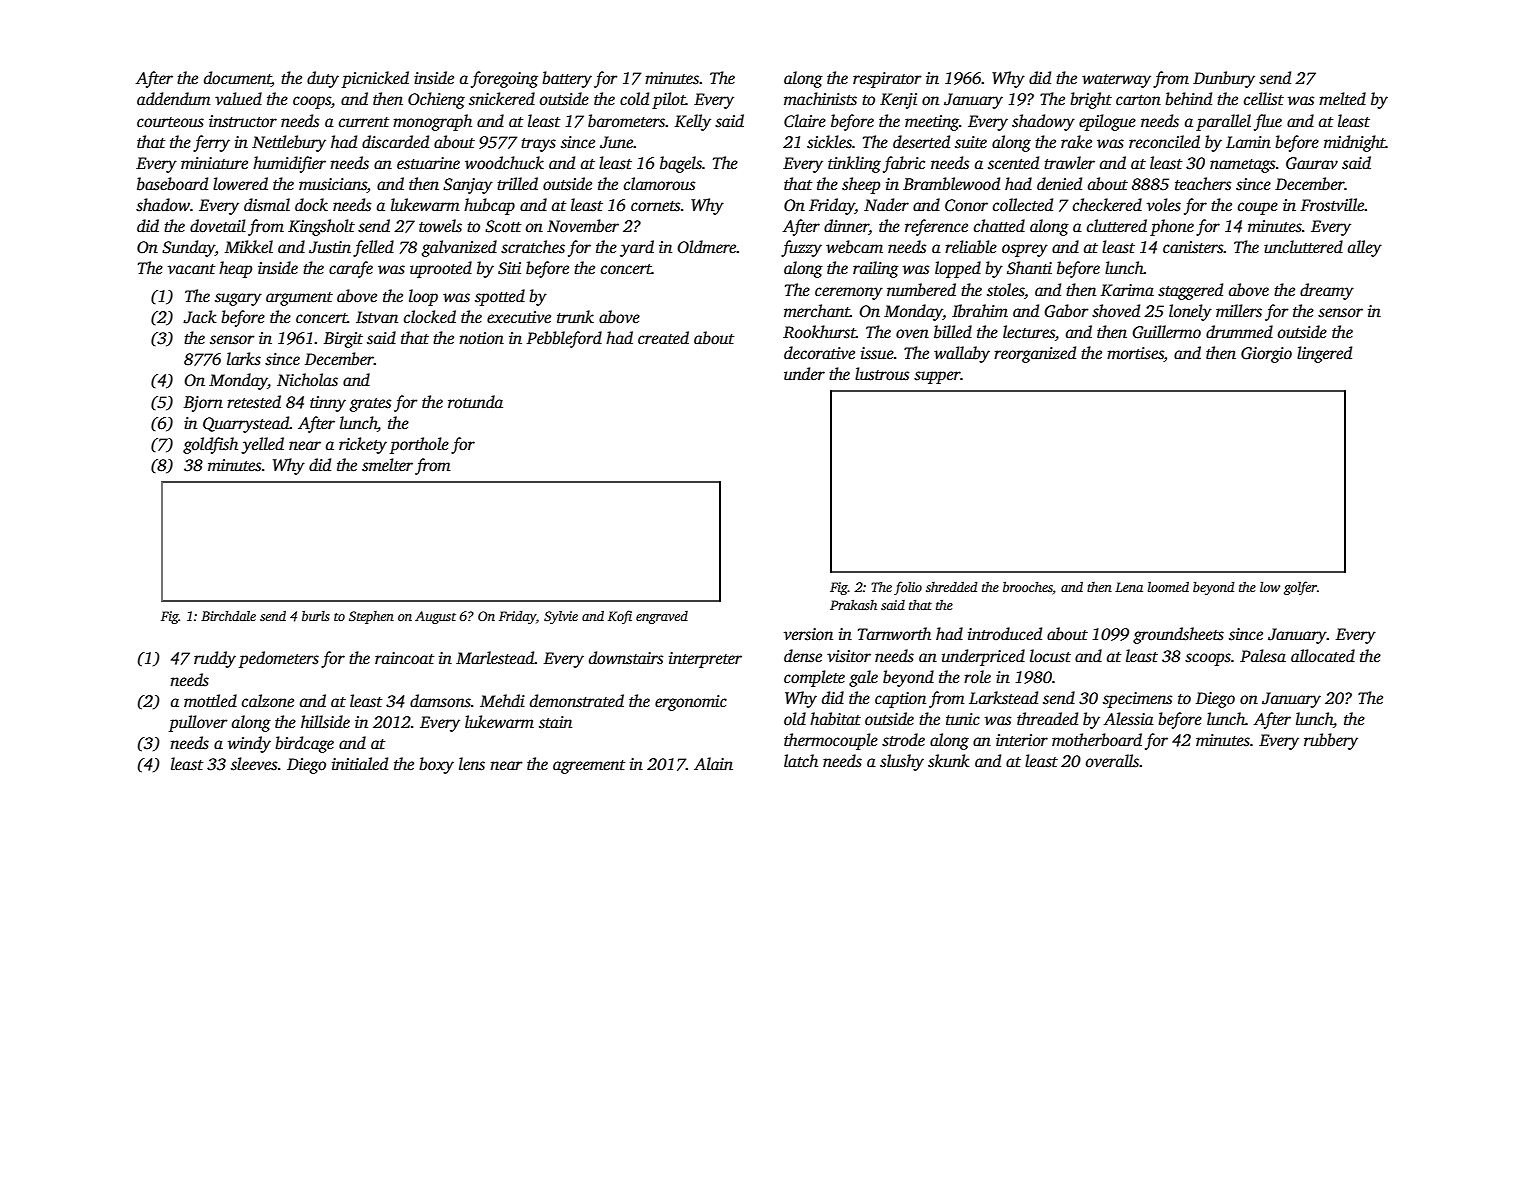 This document has height=1182, width=1529. I want to click on lustrous, so click(882, 374).
